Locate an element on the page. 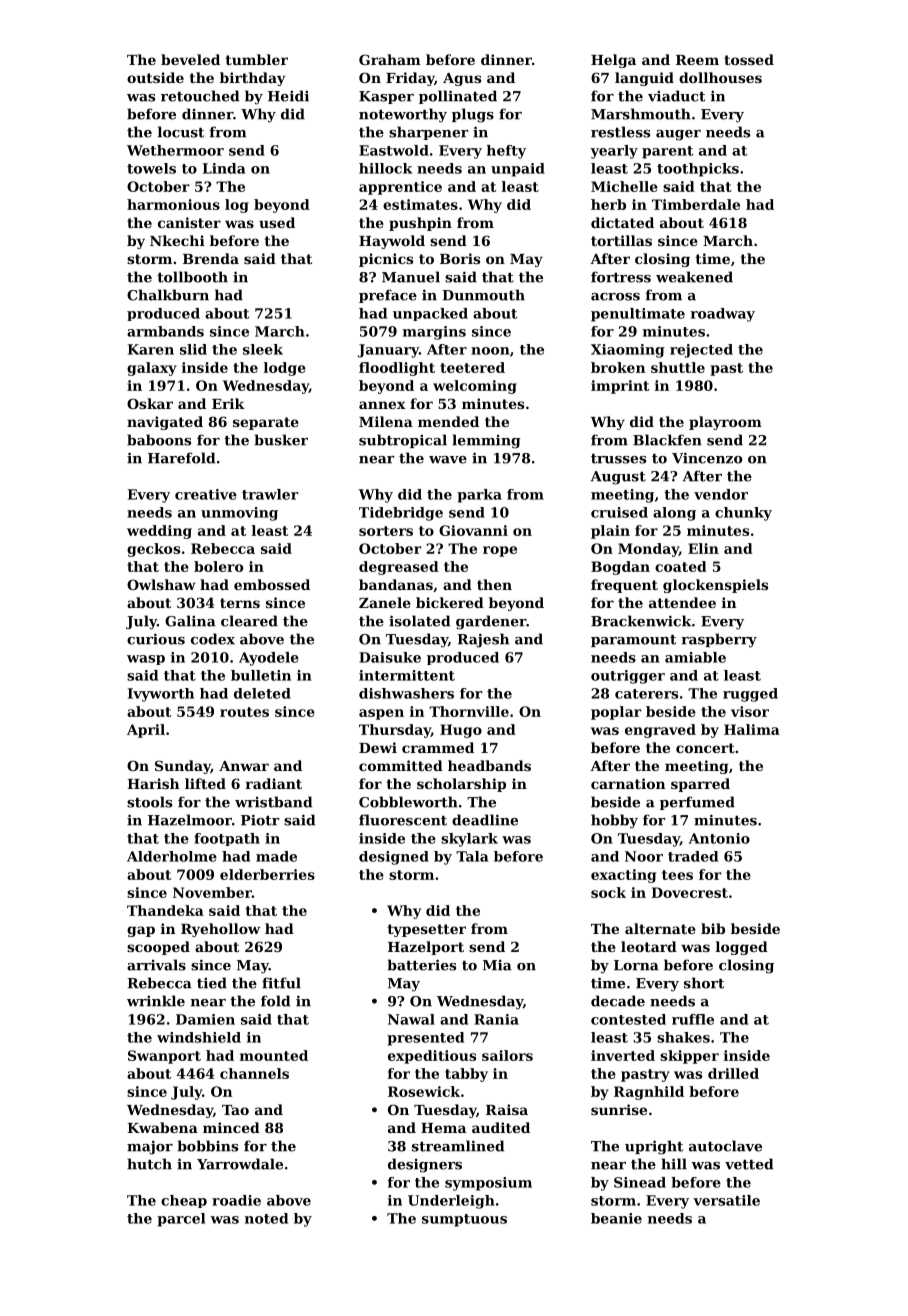 This page has height=1316, width=908. sumptuous is located at coordinates (464, 1220).
